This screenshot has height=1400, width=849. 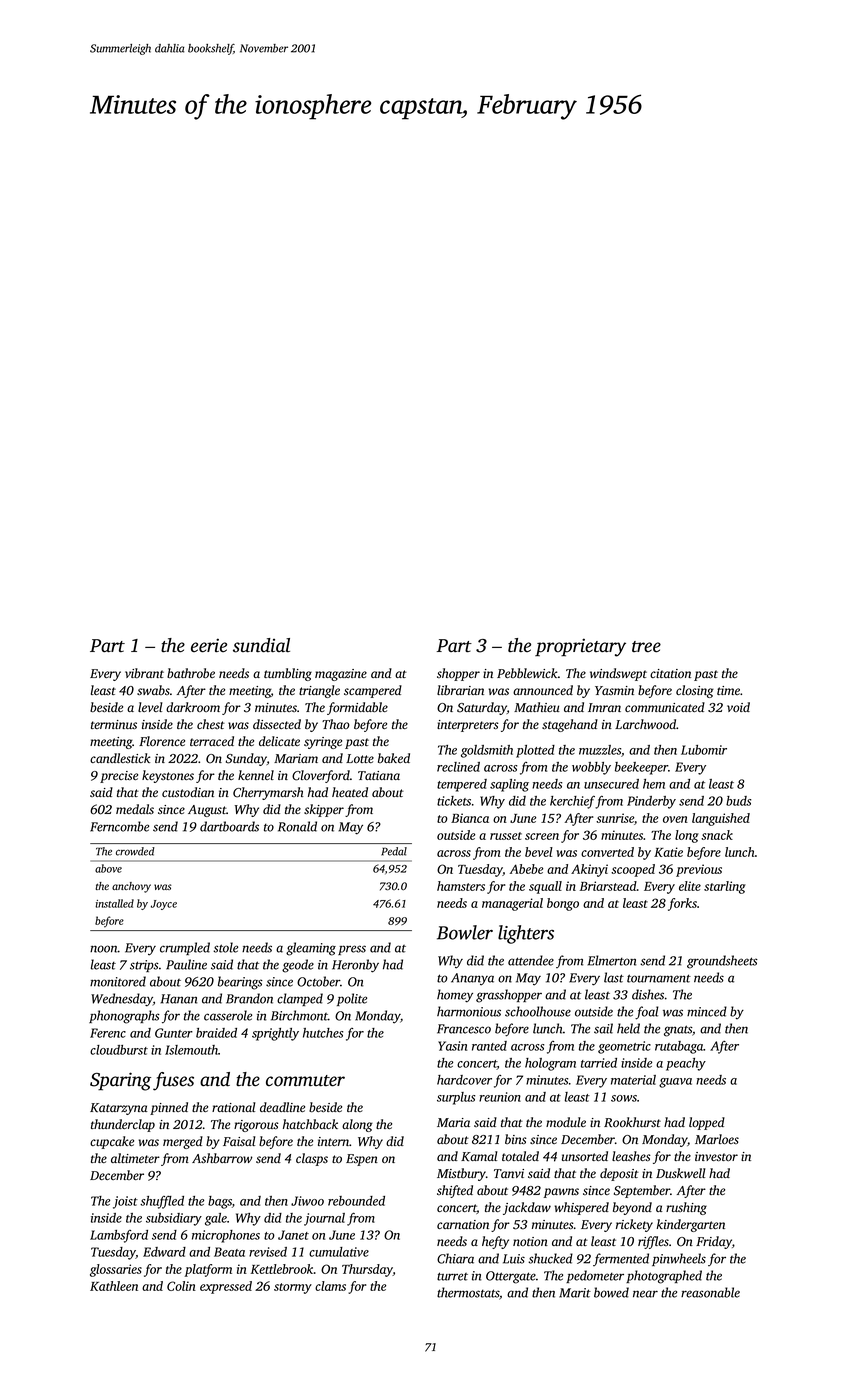 What do you see at coordinates (489, 1046) in the screenshot?
I see `ranted` at bounding box center [489, 1046].
